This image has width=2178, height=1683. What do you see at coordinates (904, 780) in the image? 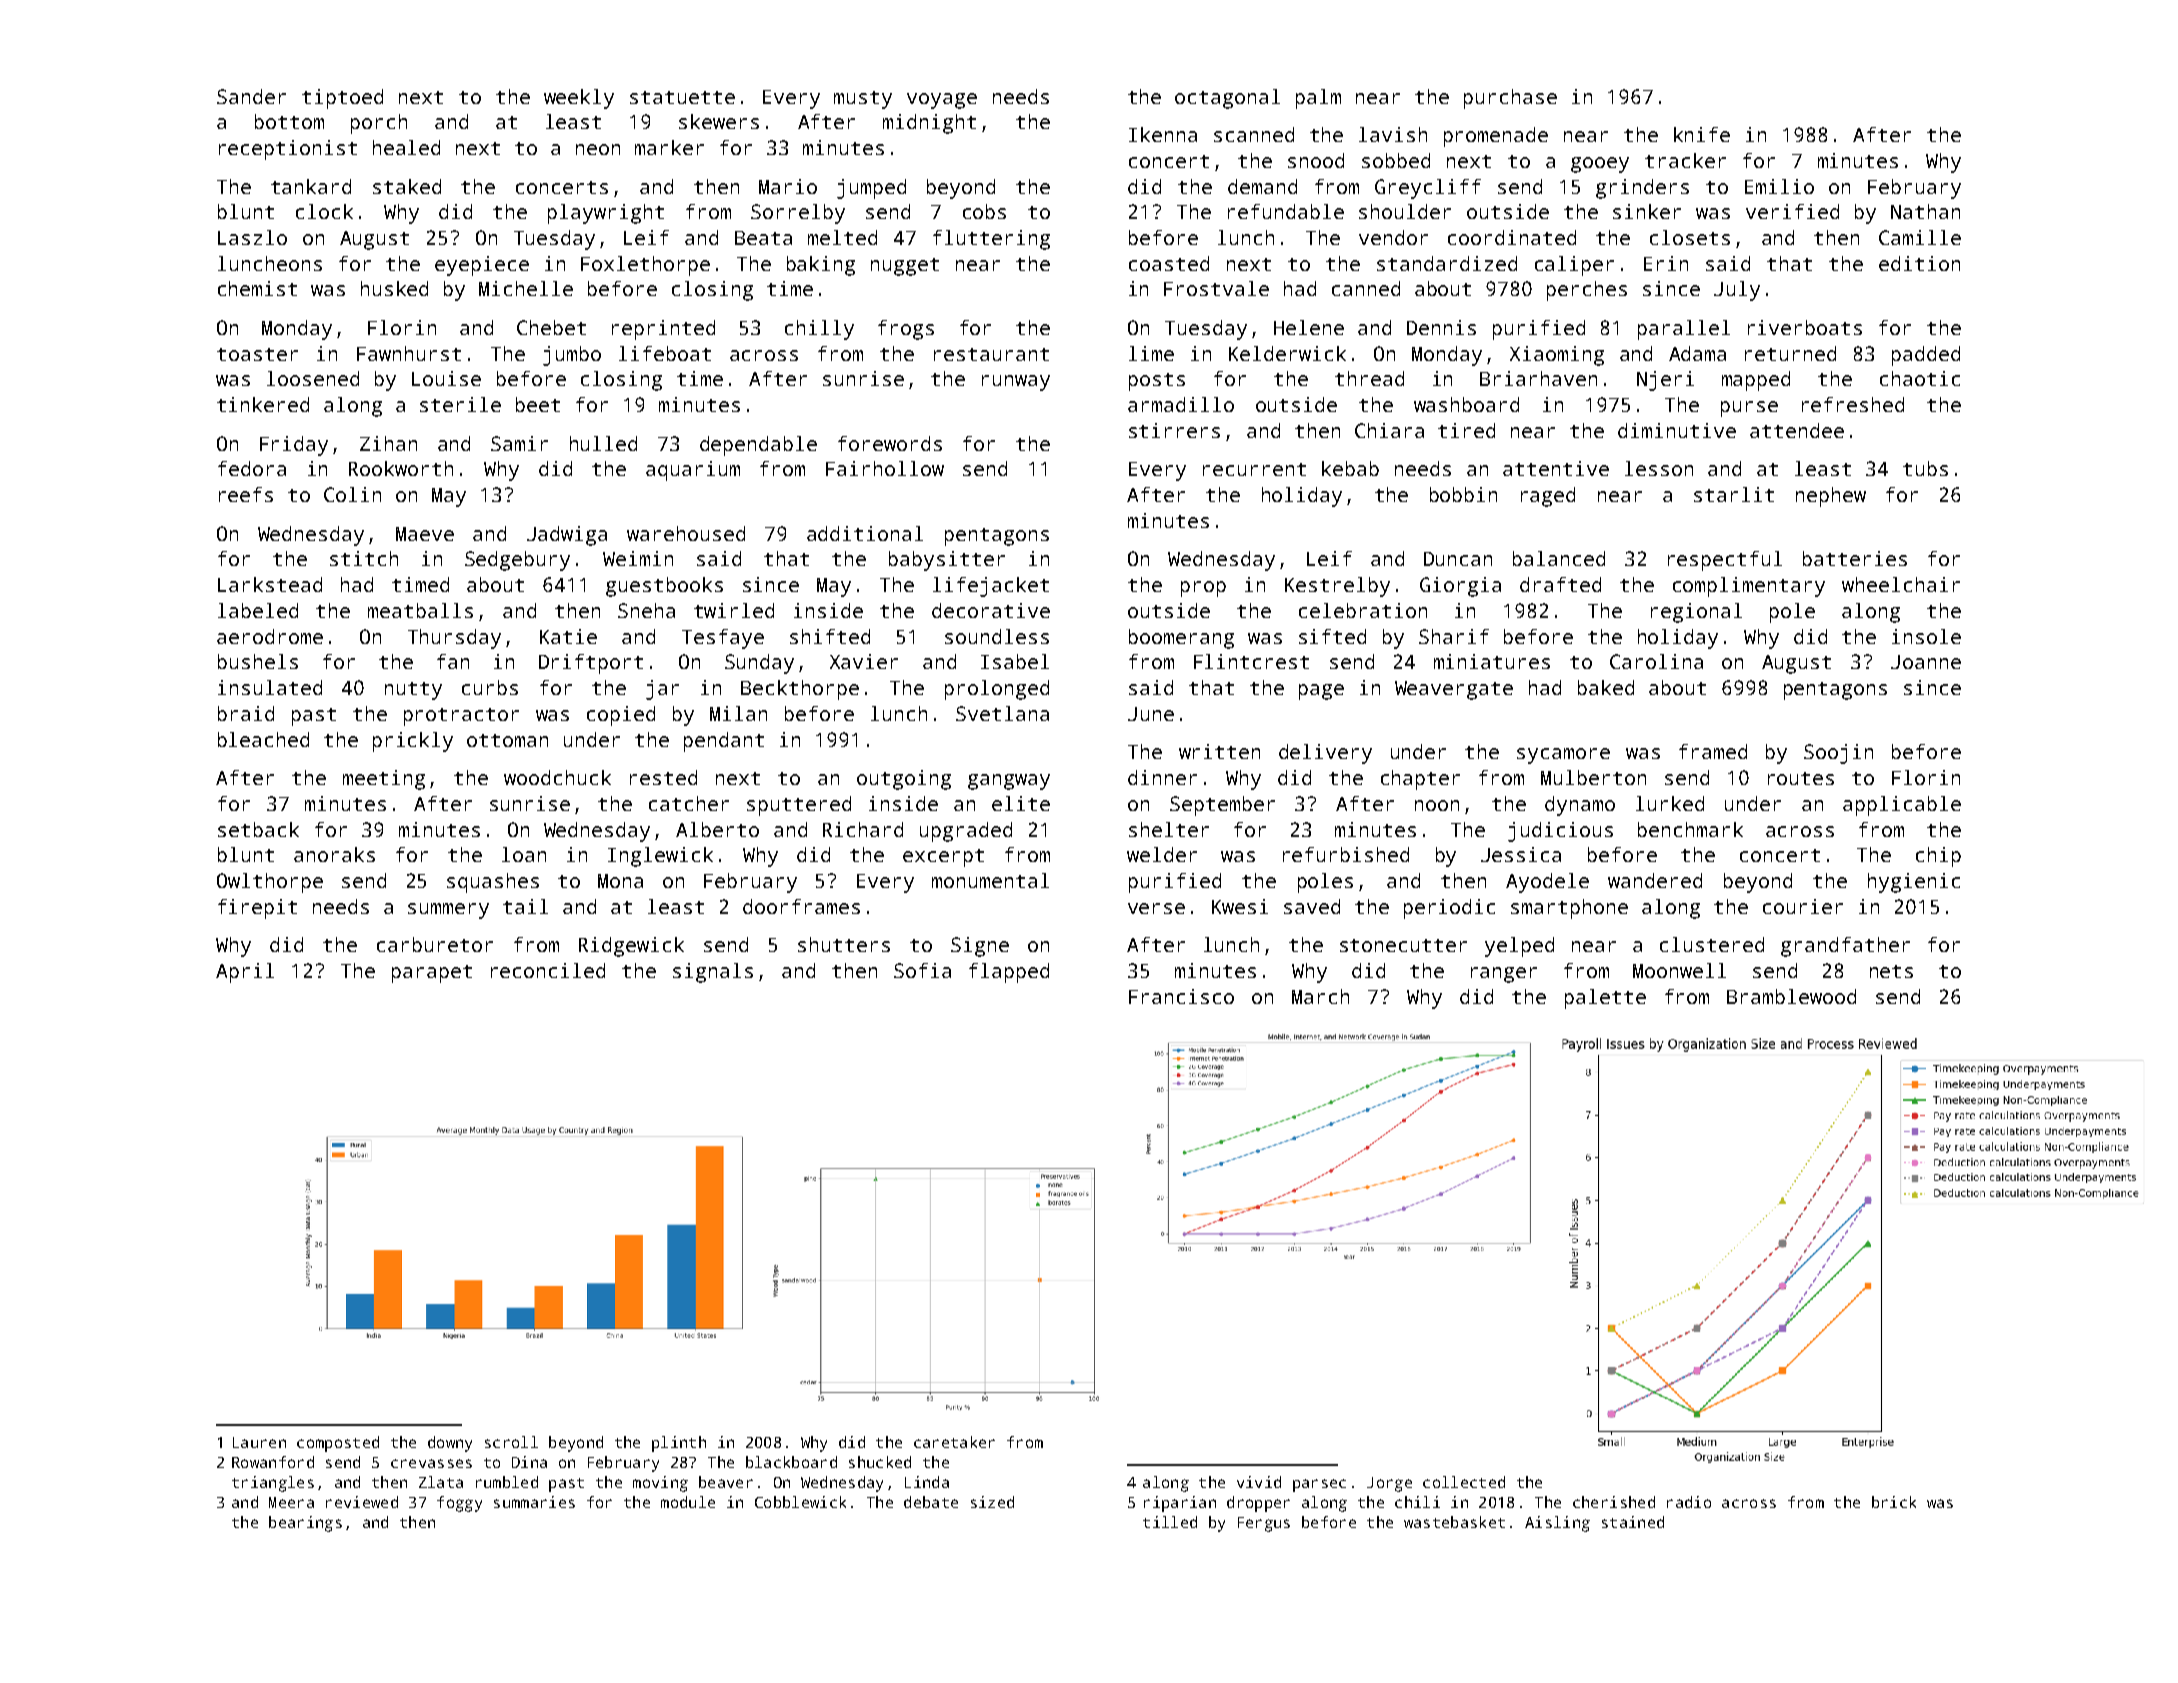
I see `outgoing` at bounding box center [904, 780].
